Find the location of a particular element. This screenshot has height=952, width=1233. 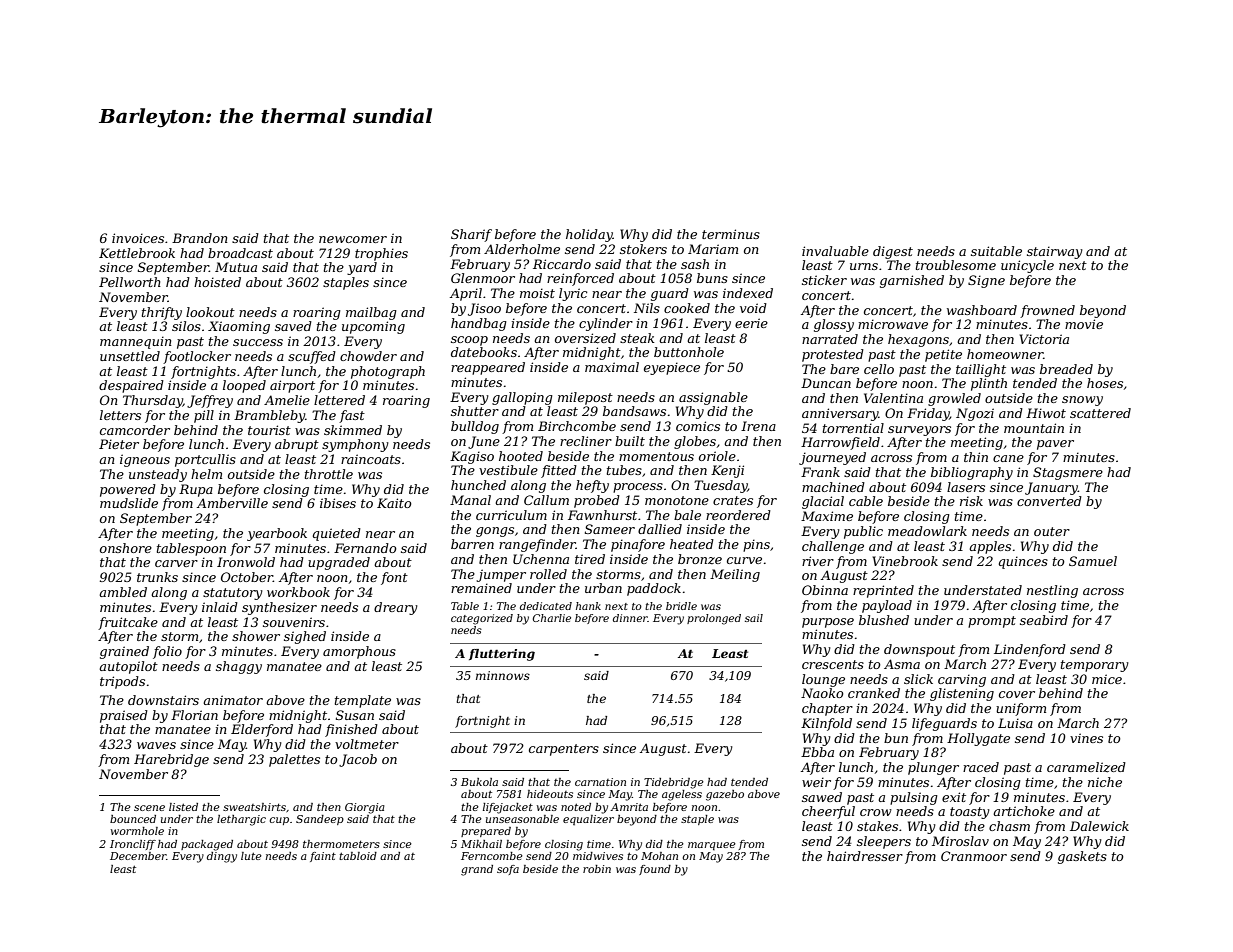

Samuel is located at coordinates (1093, 561).
